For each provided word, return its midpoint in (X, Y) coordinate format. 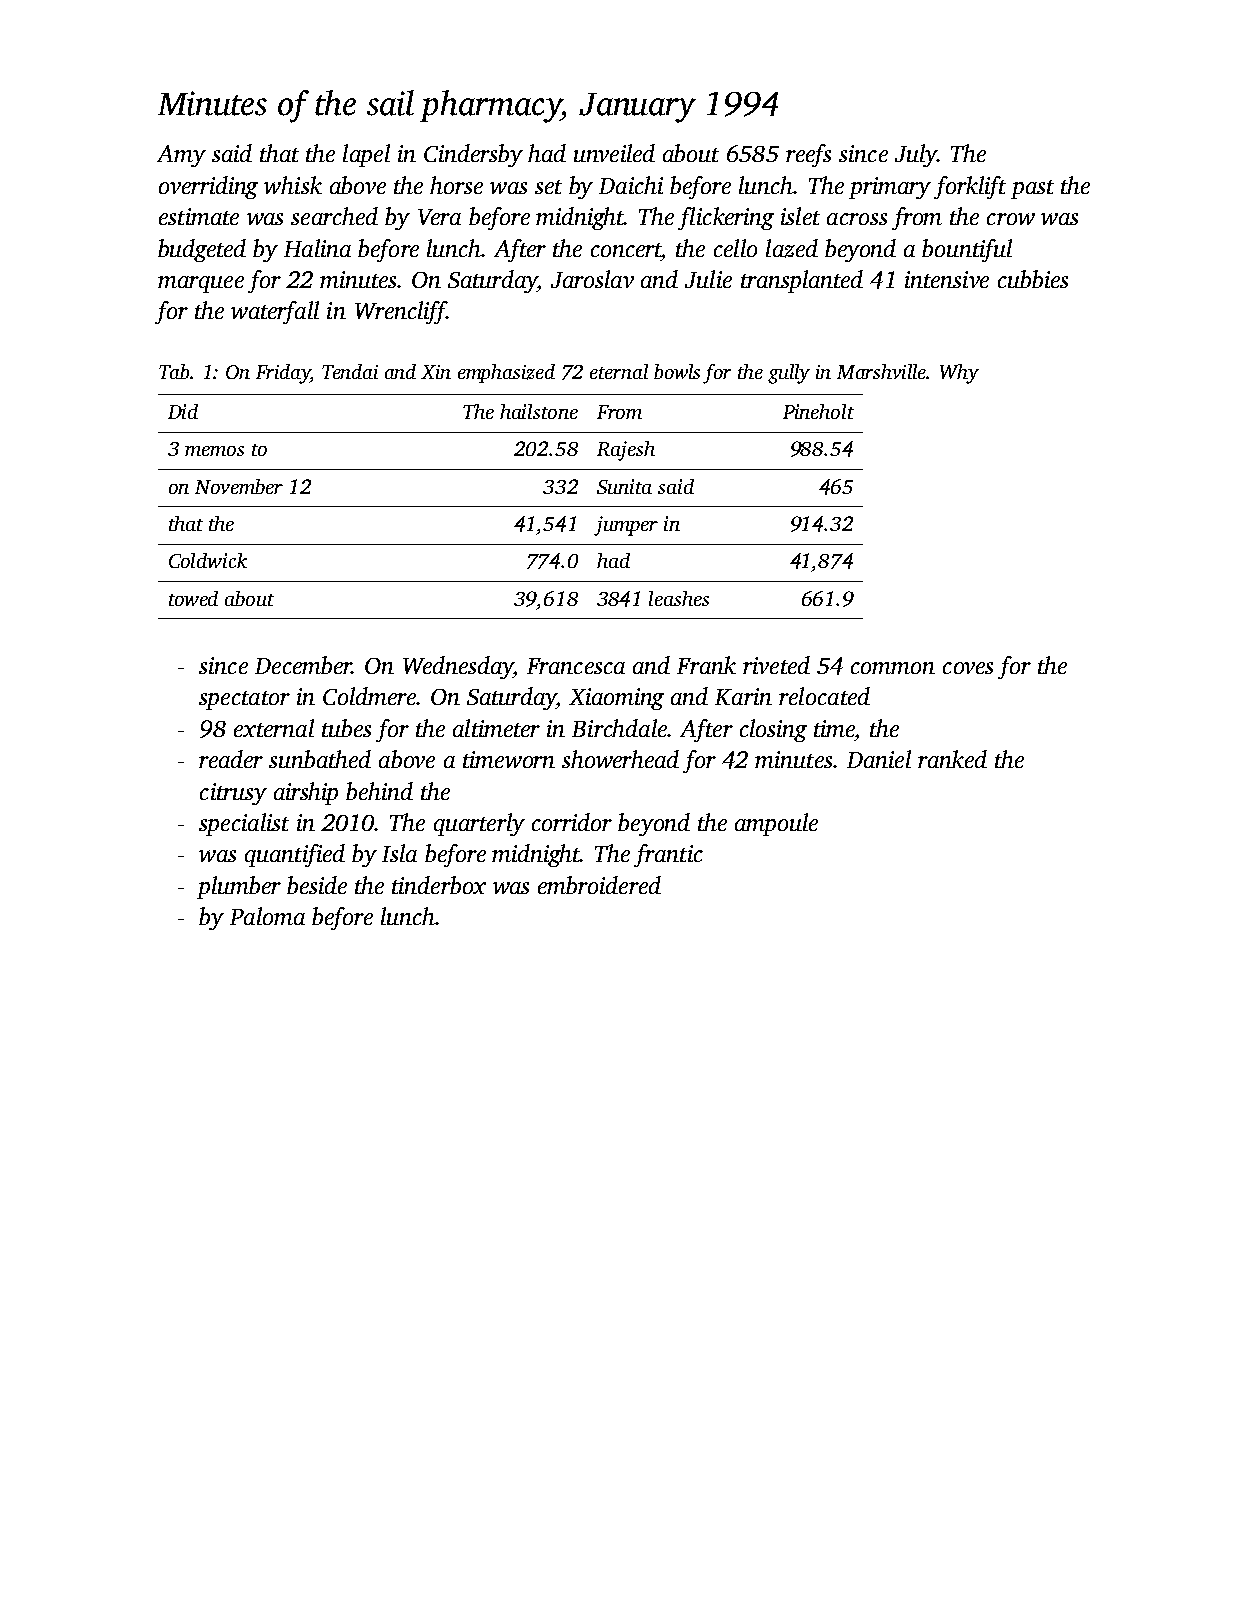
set (548, 187)
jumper (626, 526)
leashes (679, 598)
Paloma (267, 916)
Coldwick (208, 560)
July (916, 155)
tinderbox (439, 885)
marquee (201, 284)
